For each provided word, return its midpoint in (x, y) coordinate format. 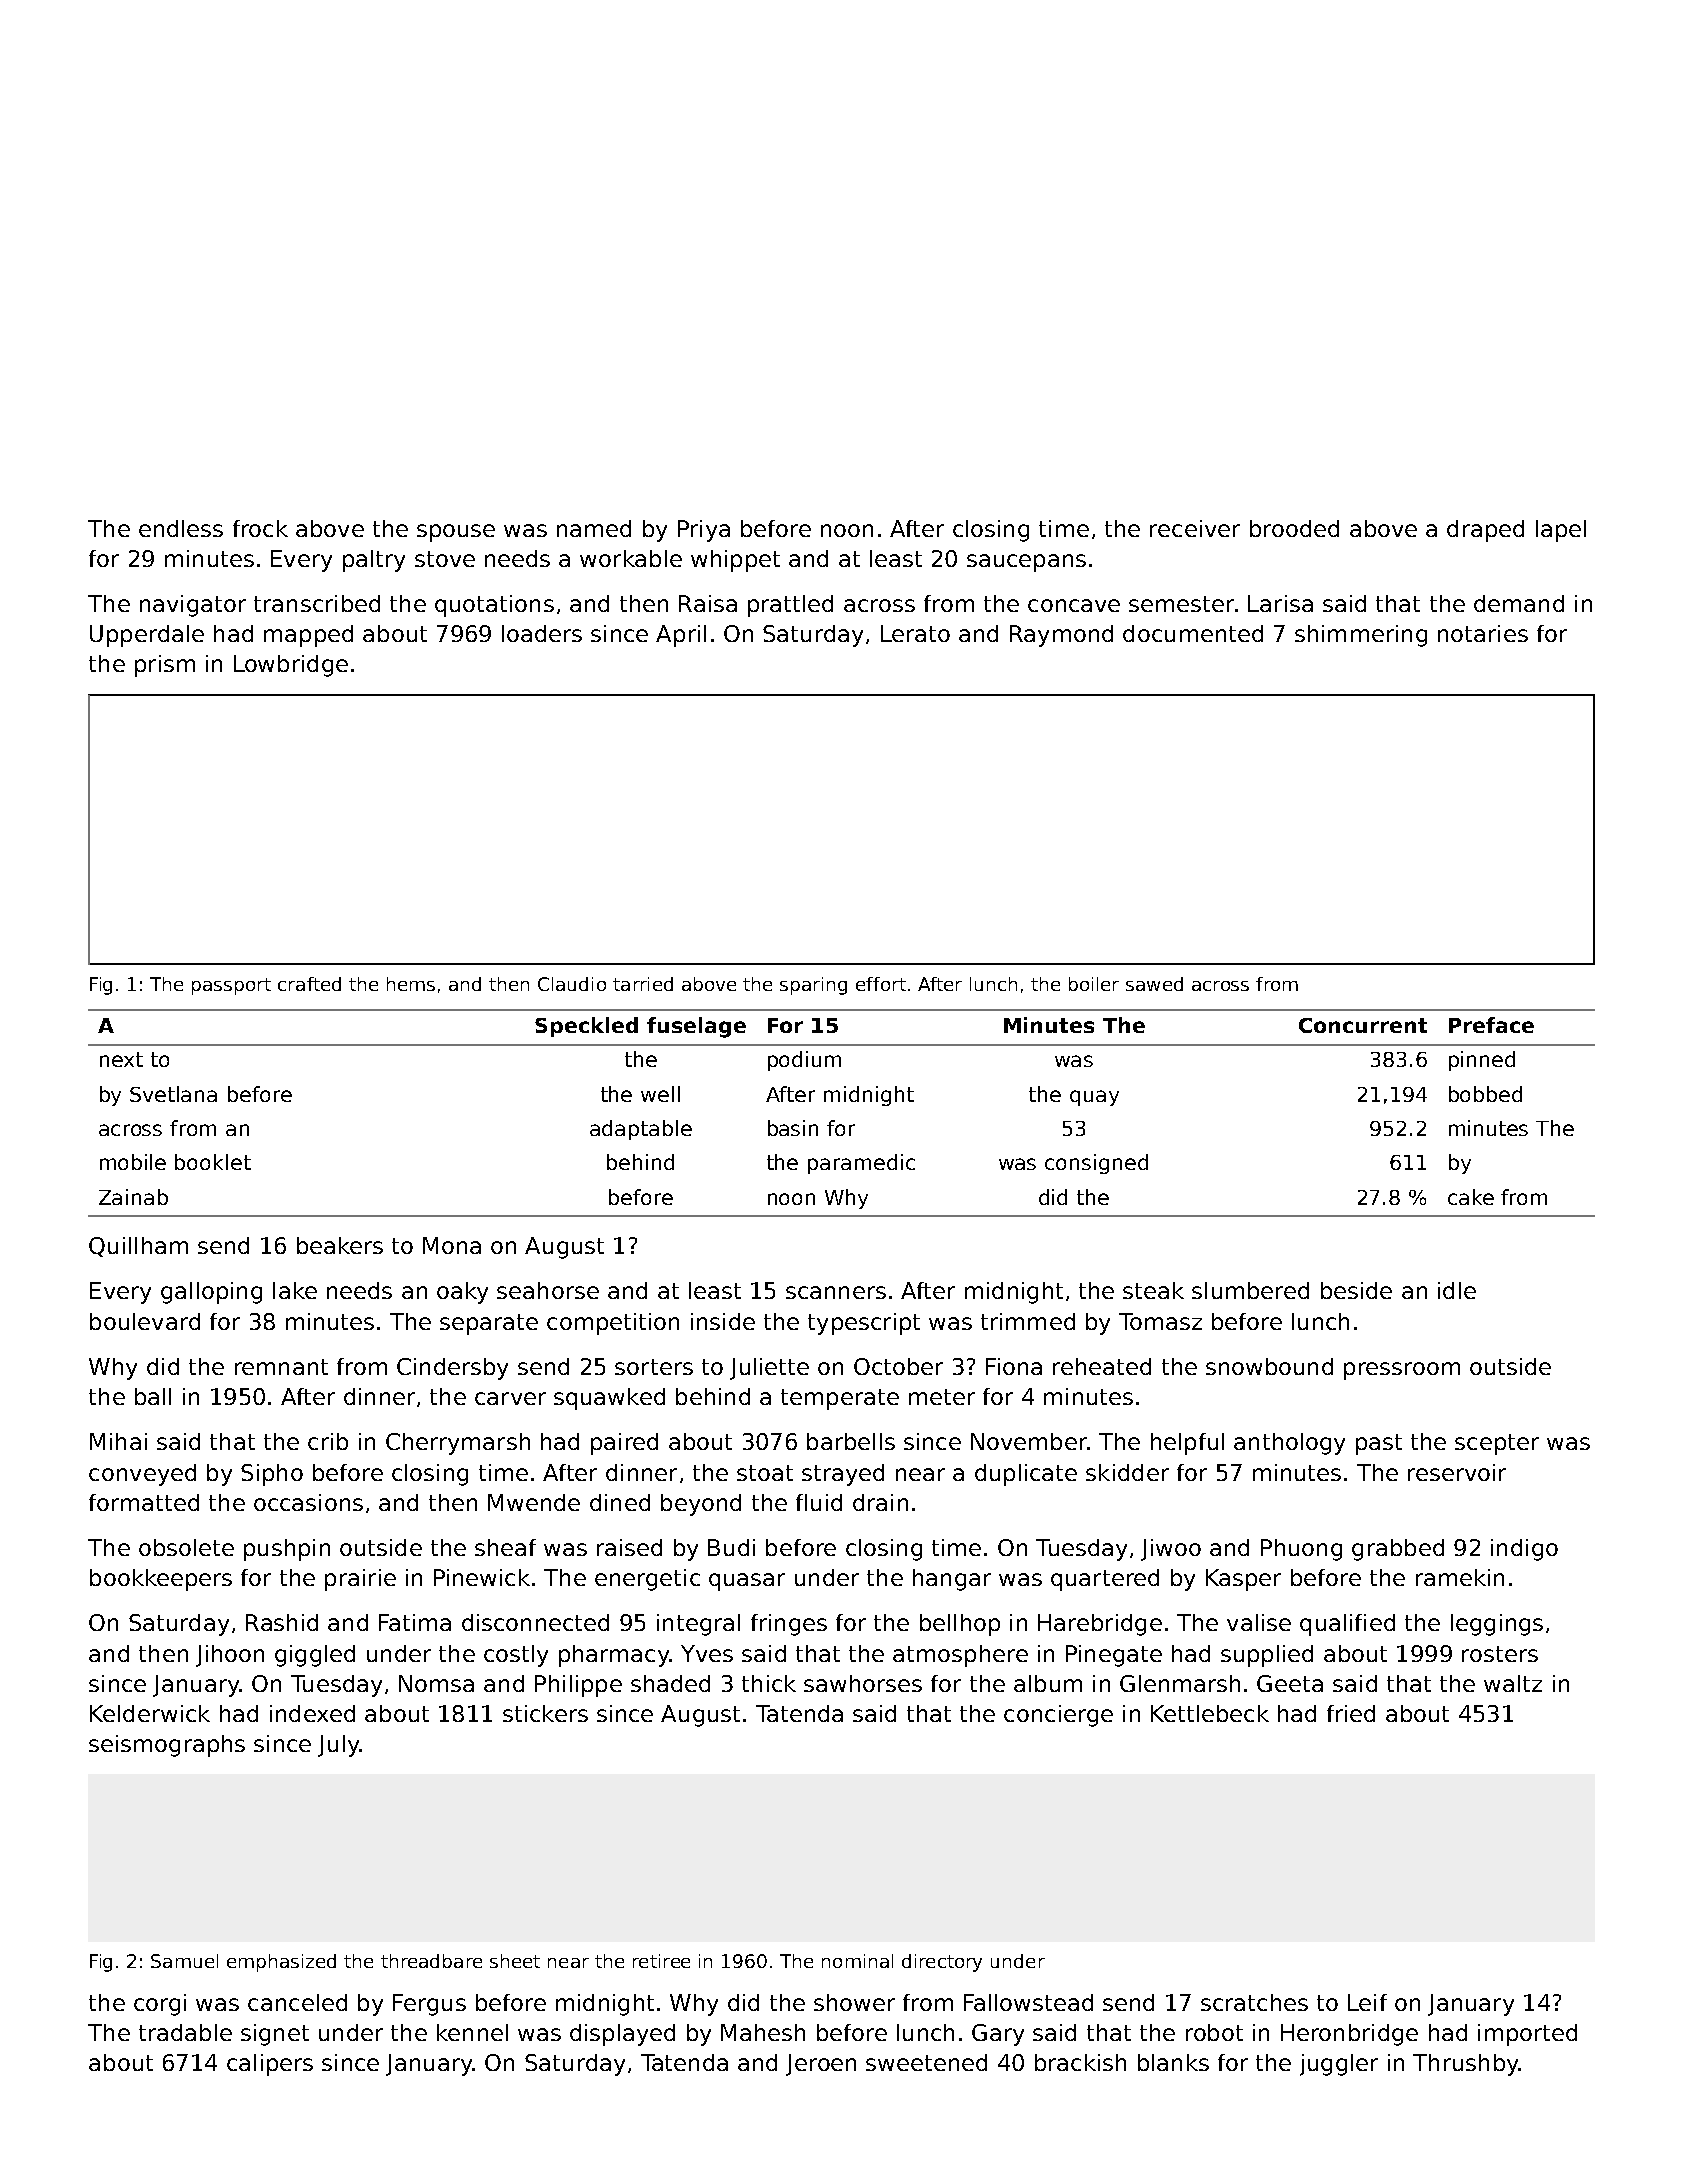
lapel (1561, 531)
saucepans (1026, 563)
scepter (1497, 1444)
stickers (545, 1713)
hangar (952, 1580)
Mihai (118, 1441)
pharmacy (614, 1656)
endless (181, 528)
